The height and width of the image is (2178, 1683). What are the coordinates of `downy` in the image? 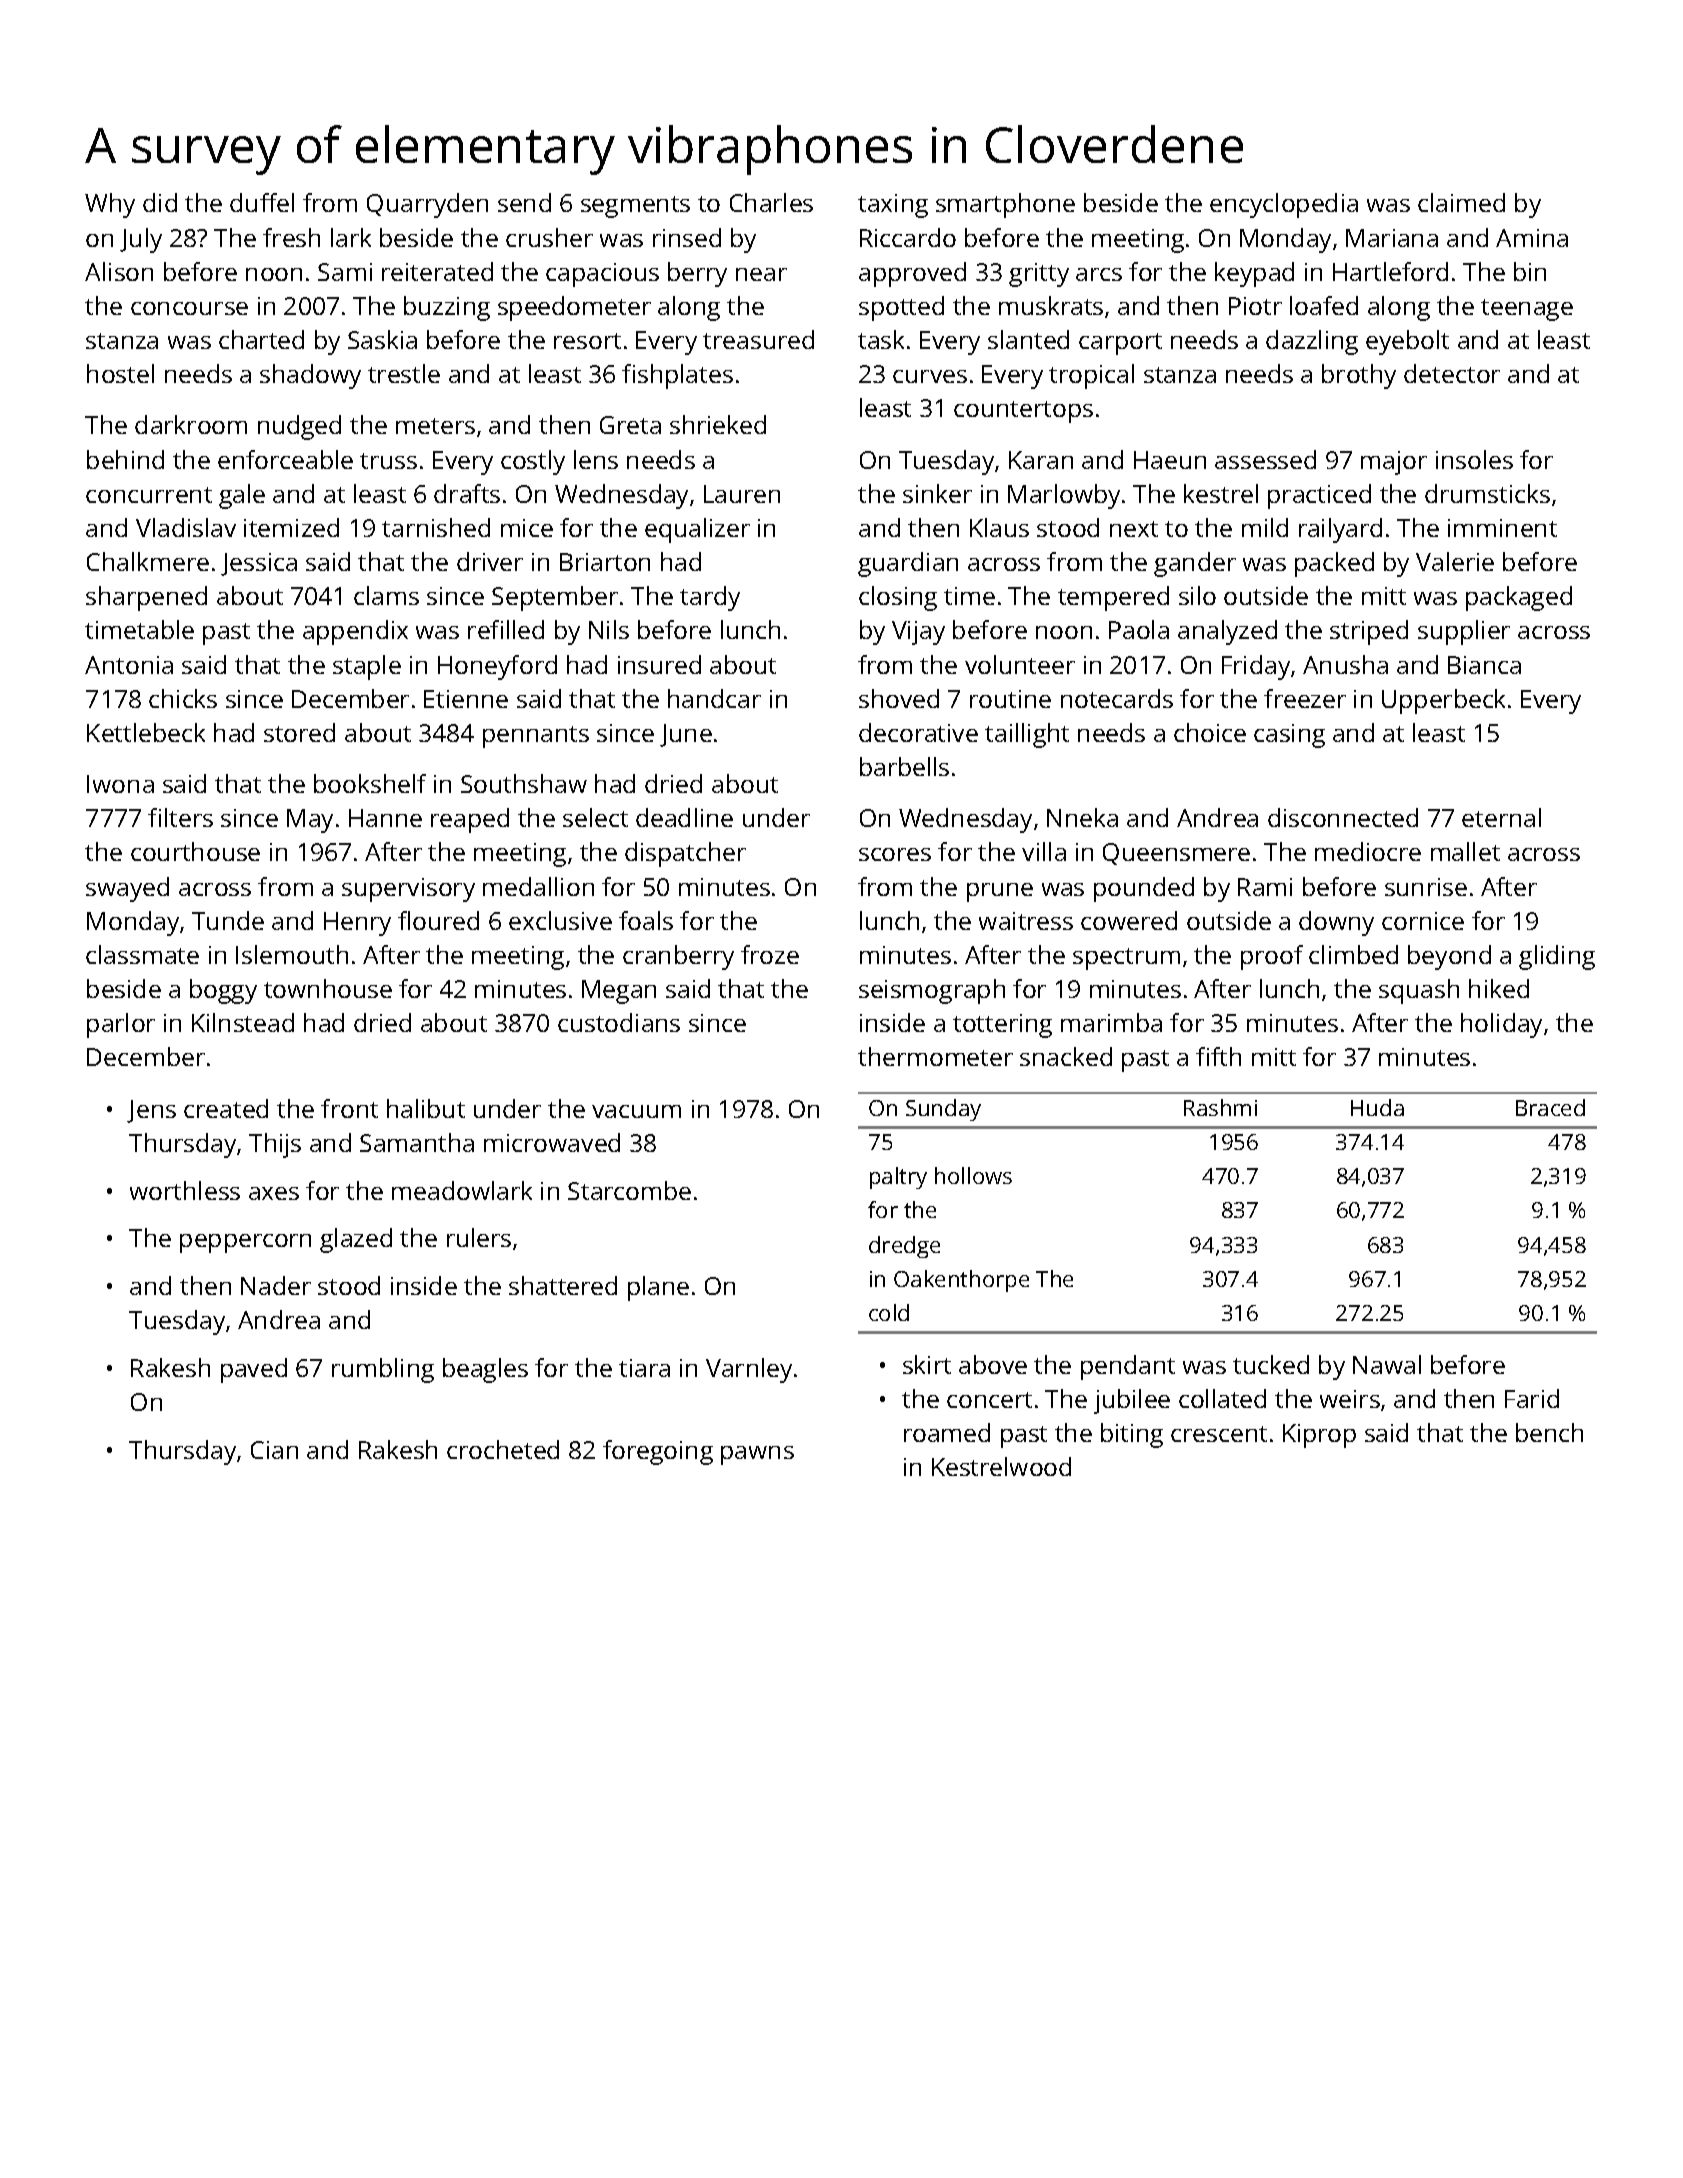 It's located at (1336, 923).
